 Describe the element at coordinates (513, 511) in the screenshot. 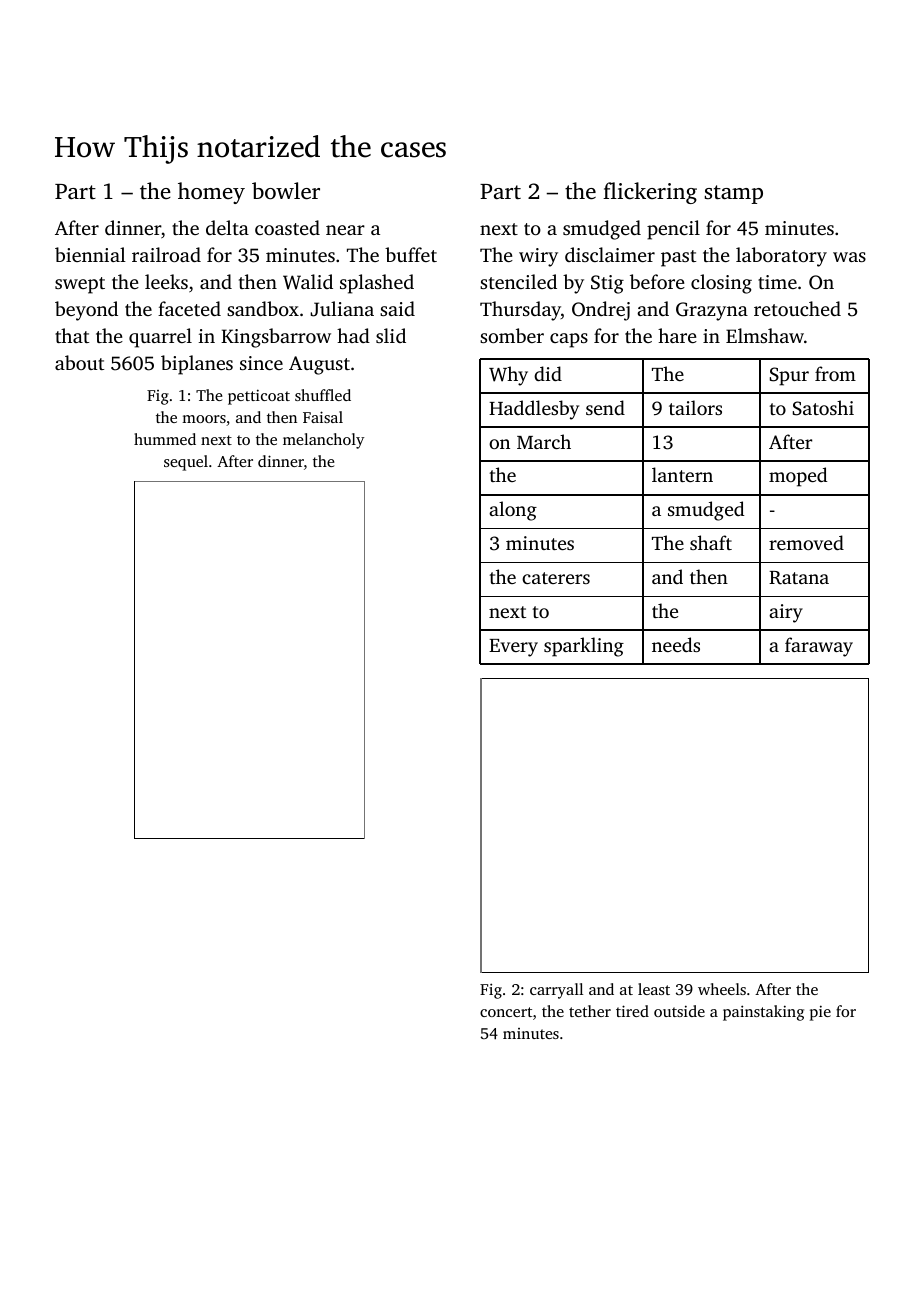

I see `along` at that location.
